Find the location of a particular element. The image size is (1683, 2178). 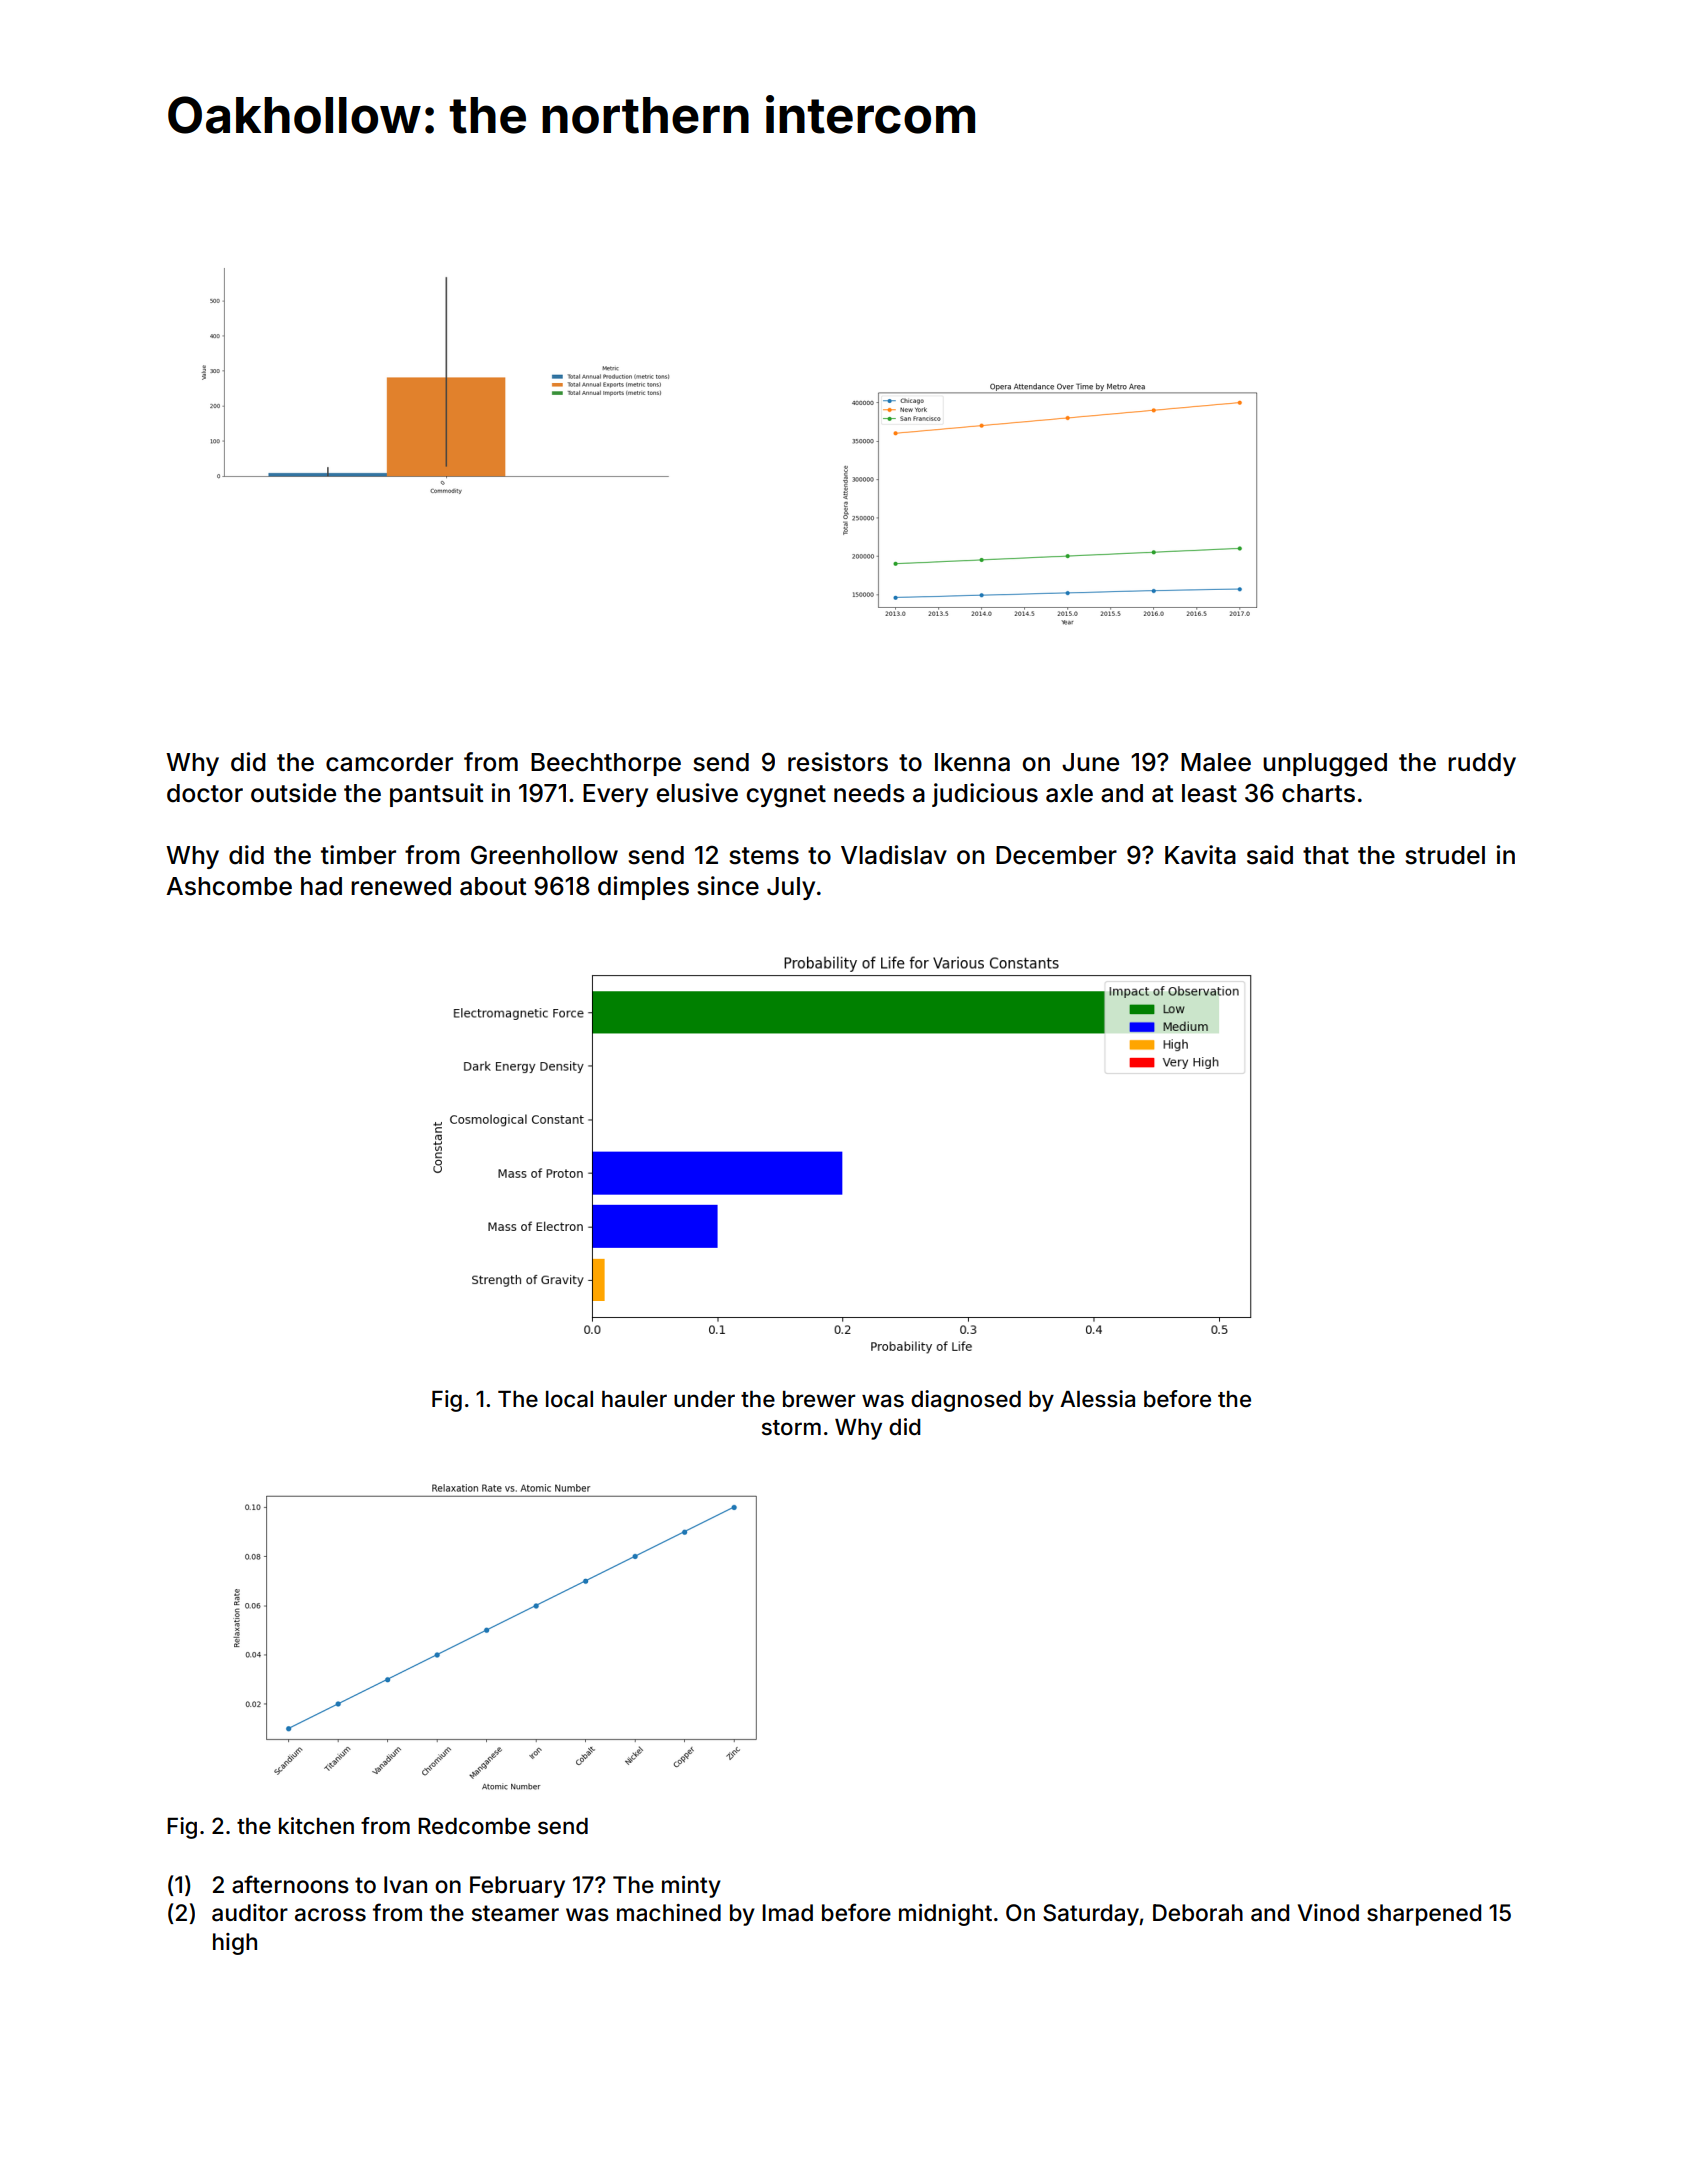

since is located at coordinates (728, 886).
